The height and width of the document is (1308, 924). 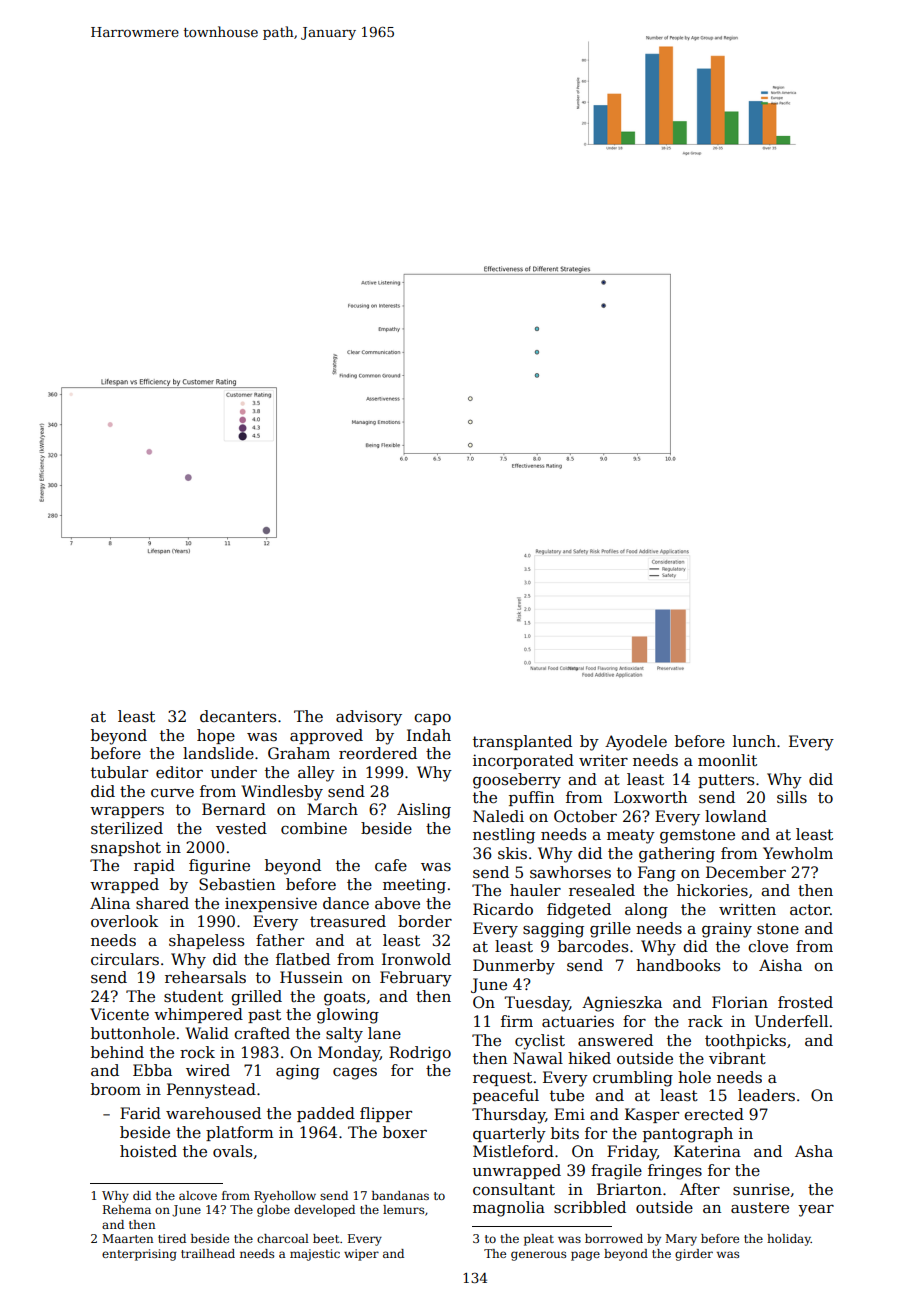 I want to click on tubular, so click(x=119, y=772).
